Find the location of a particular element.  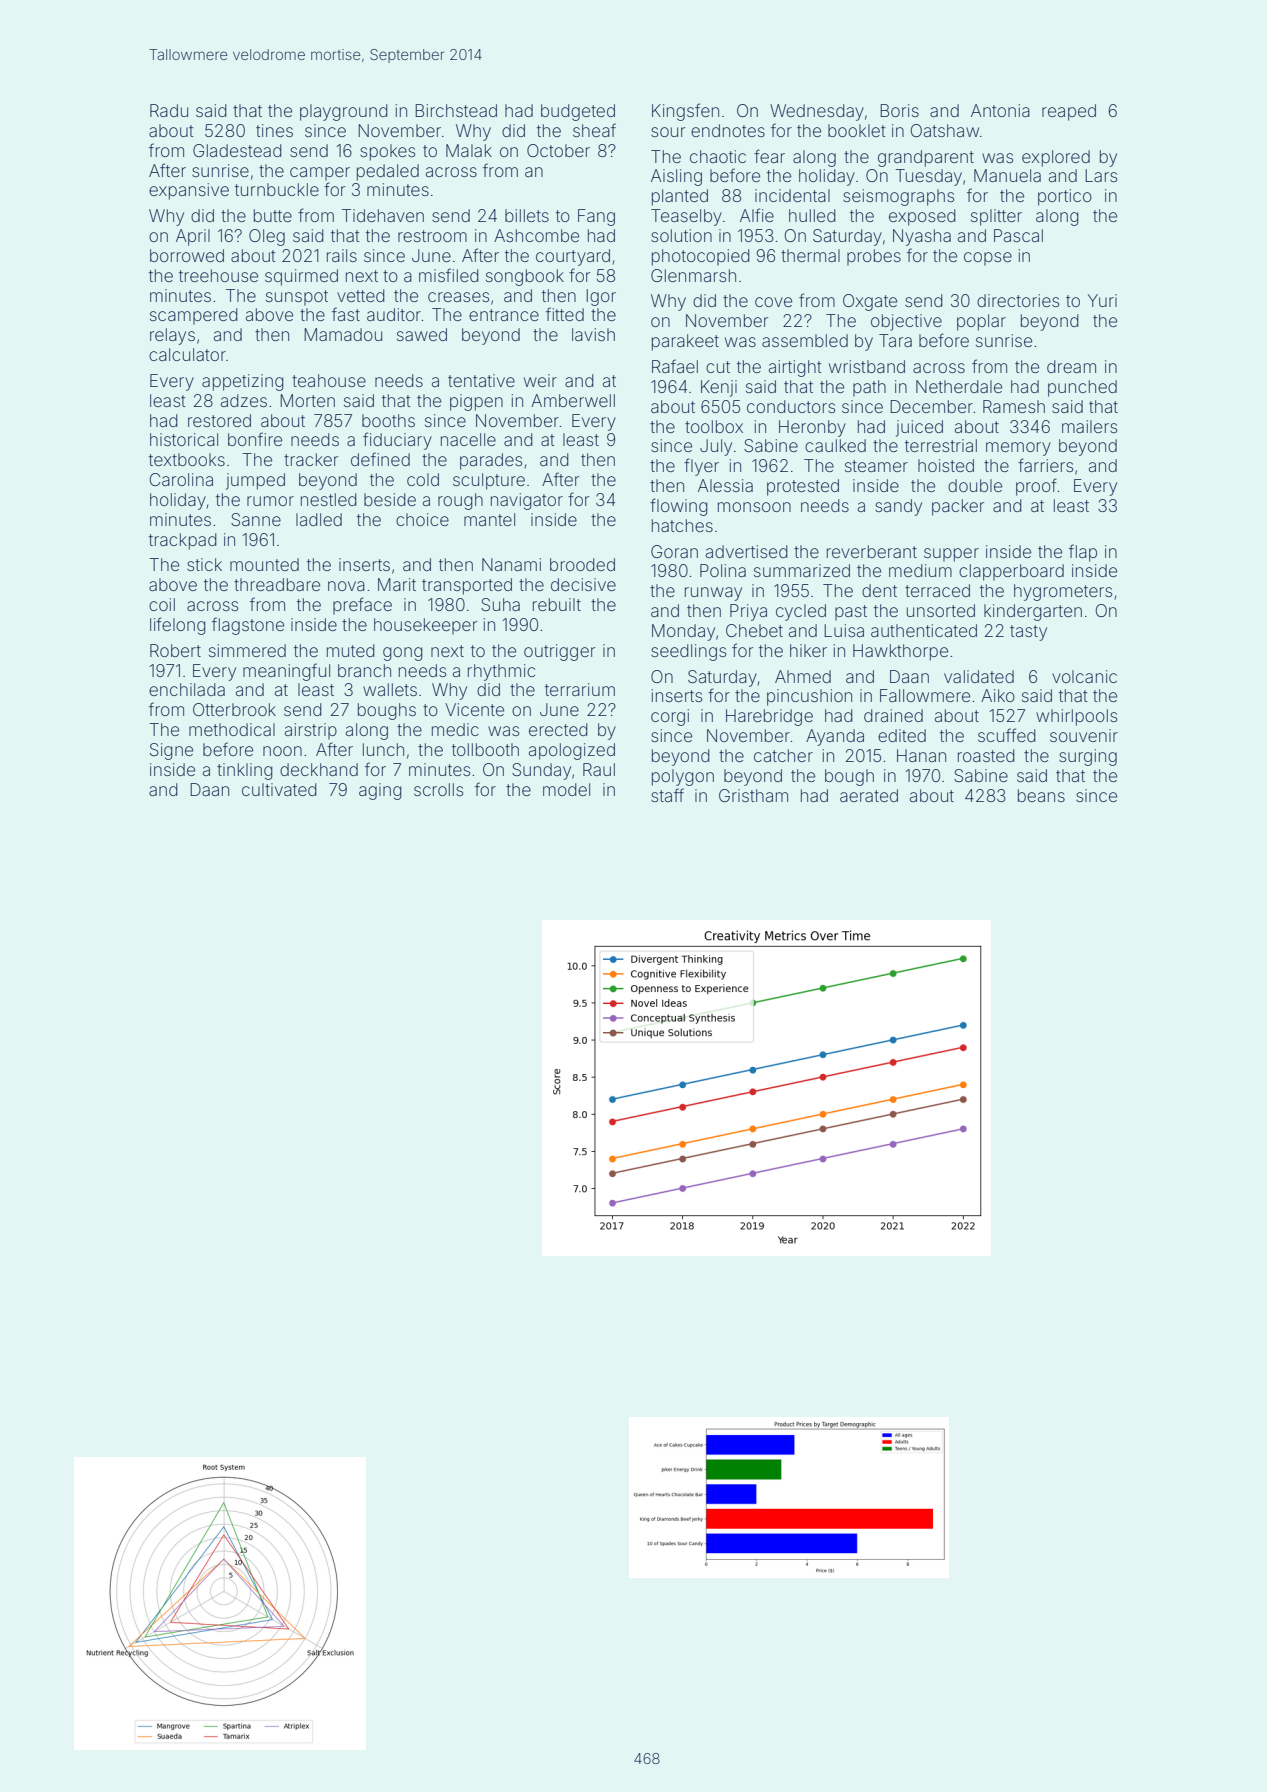

Birchstead is located at coordinates (456, 110).
